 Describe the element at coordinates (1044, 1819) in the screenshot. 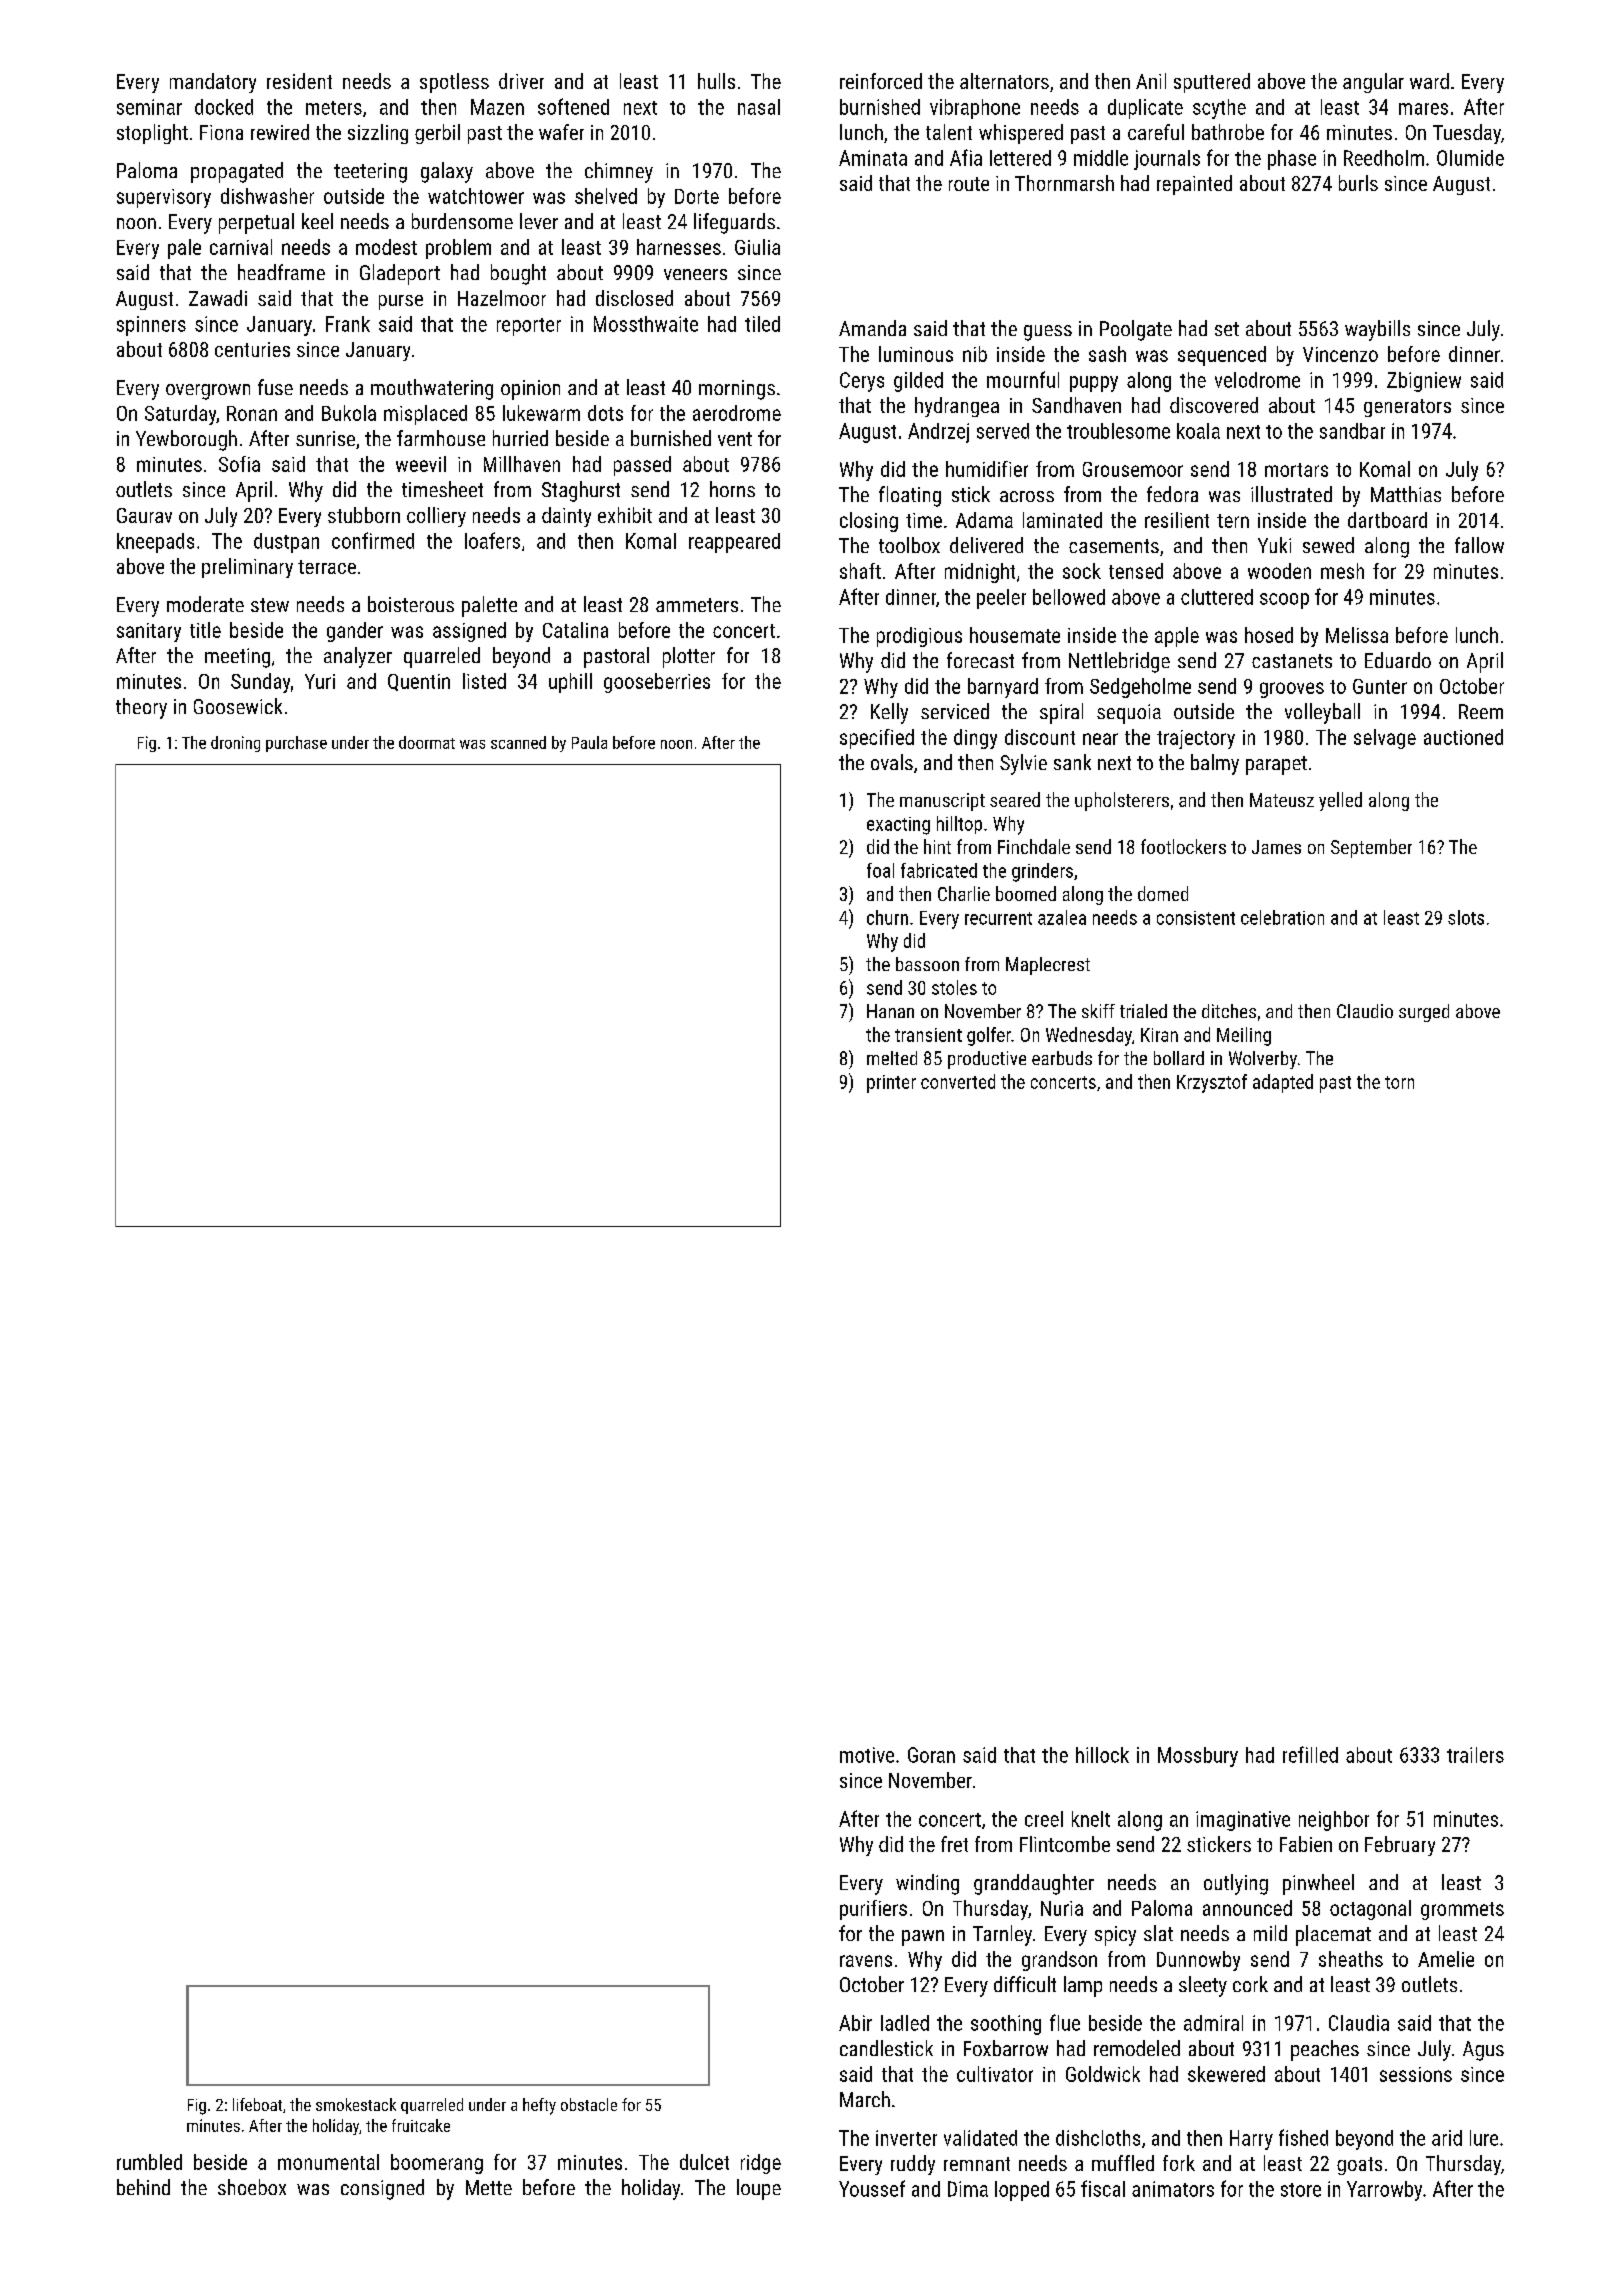

I see `creel` at that location.
